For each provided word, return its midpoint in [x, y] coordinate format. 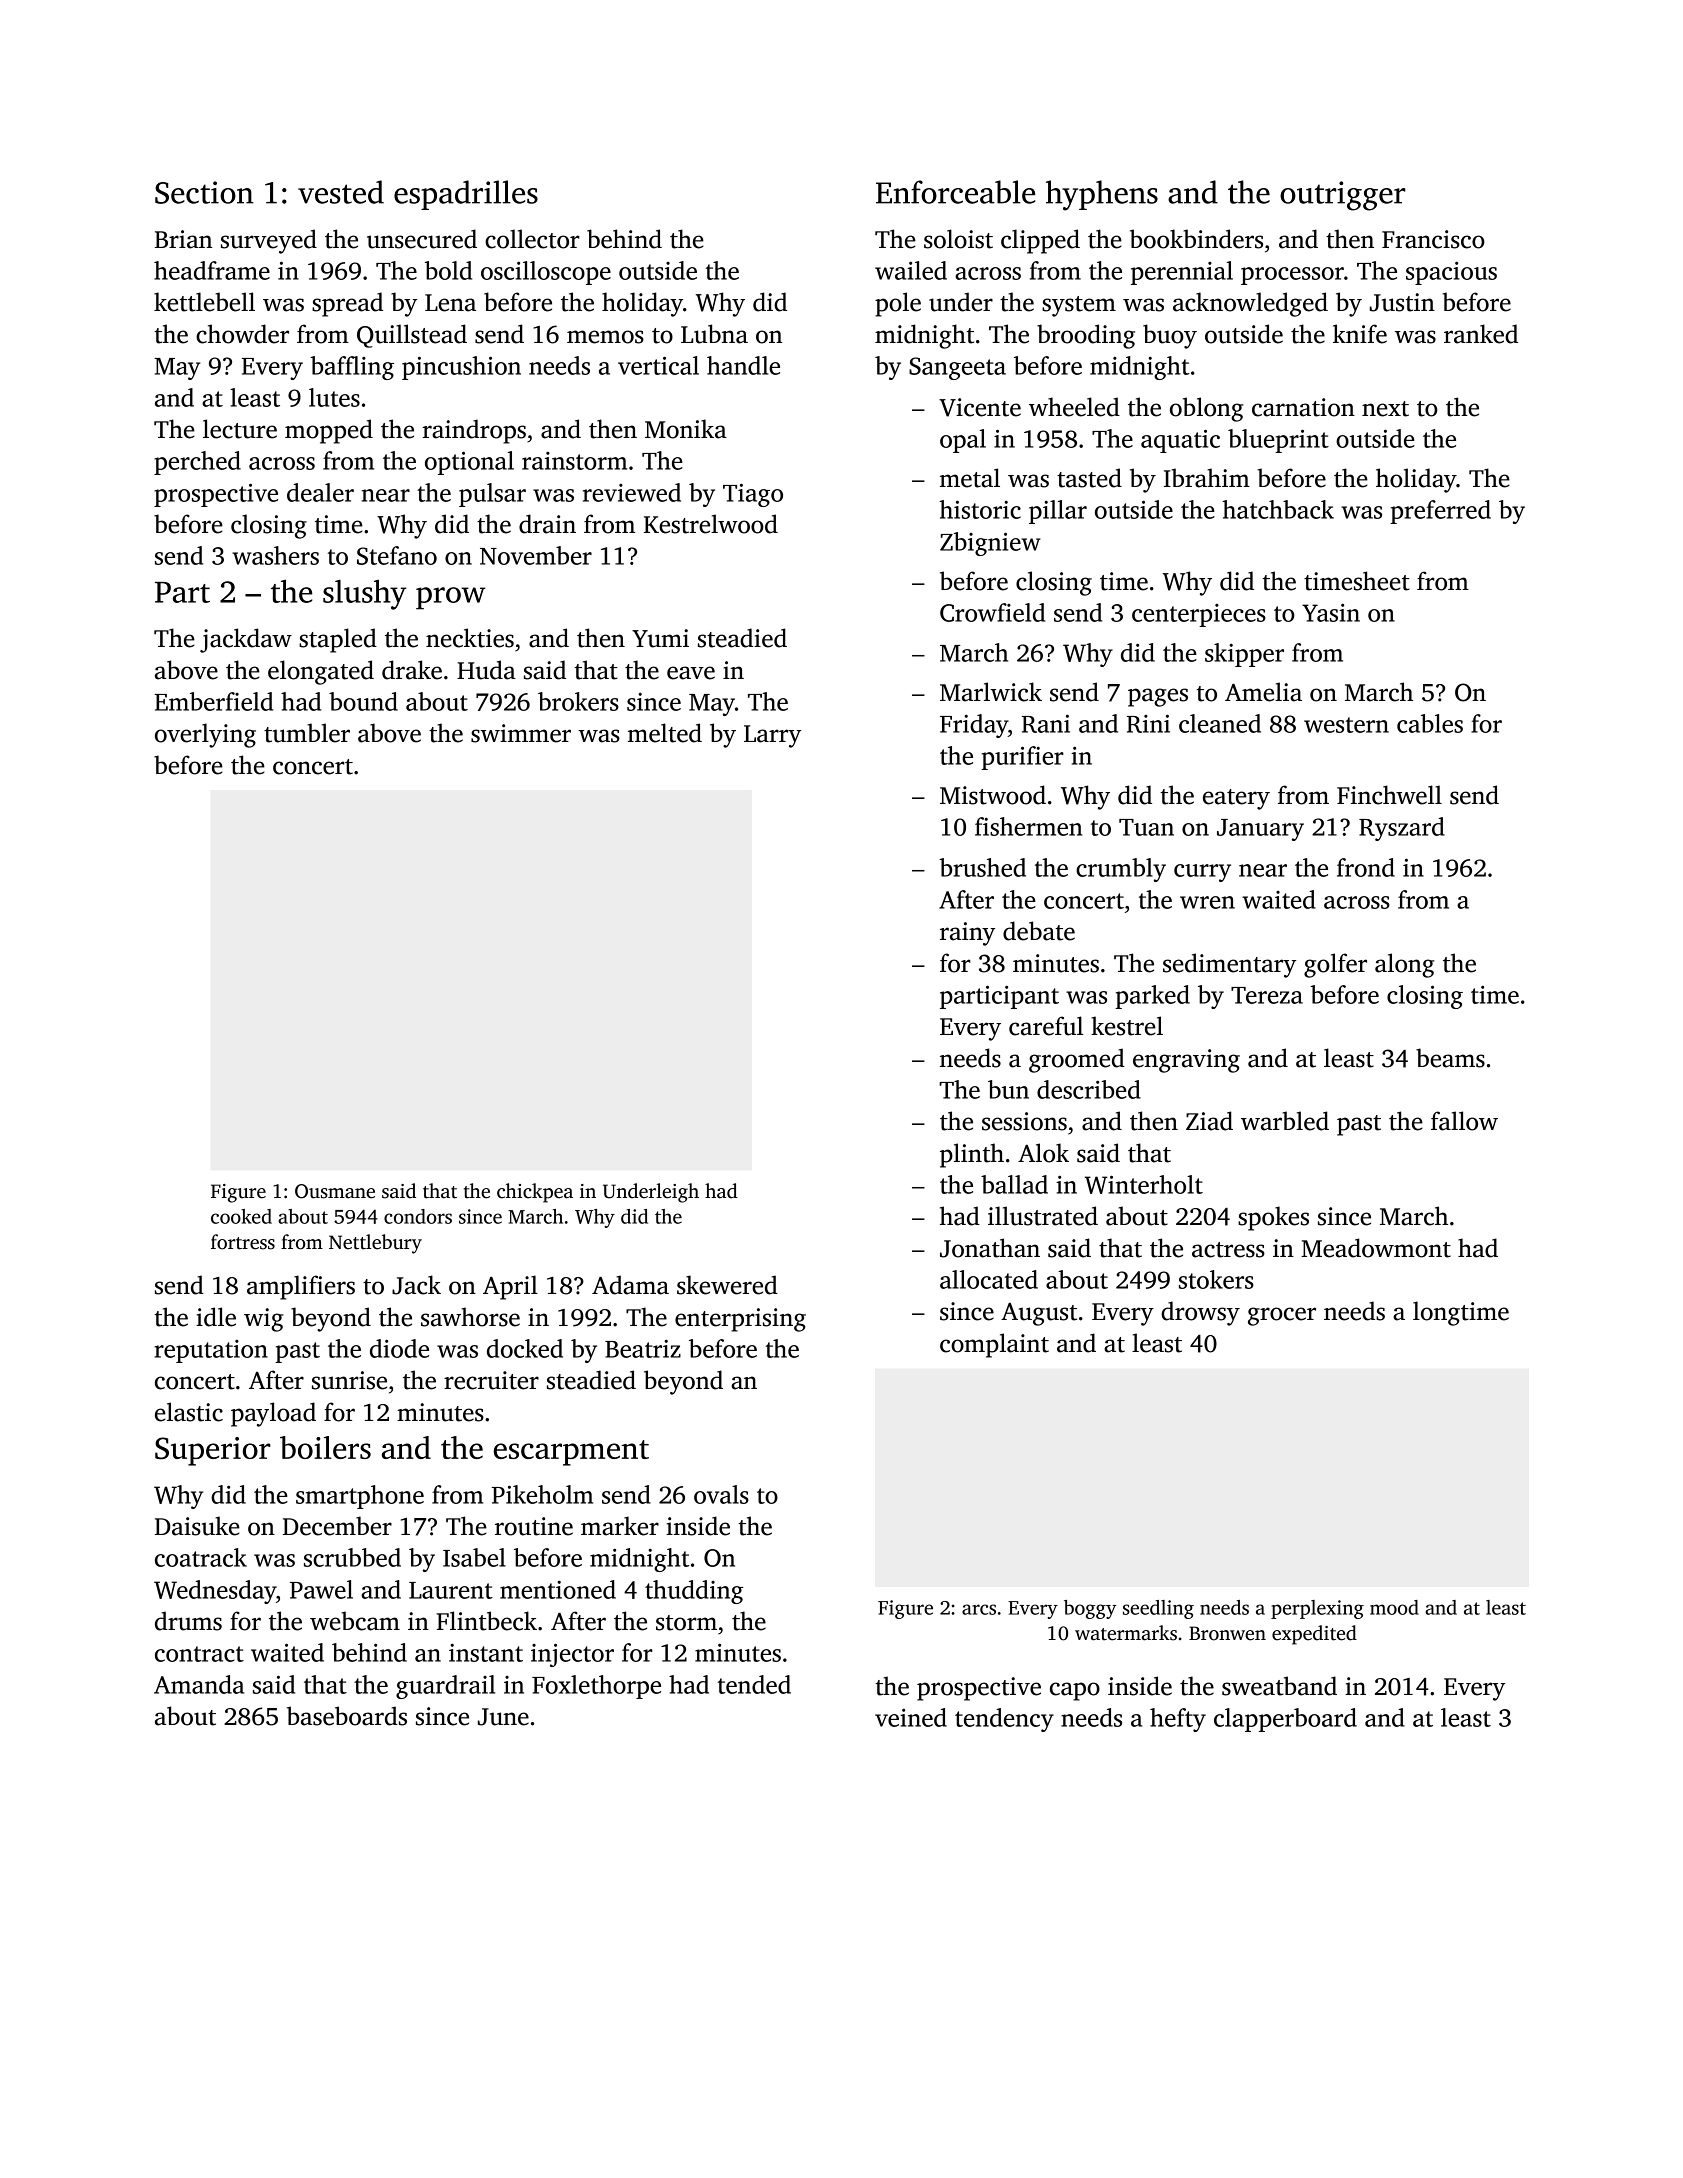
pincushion [461, 368]
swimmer [521, 733]
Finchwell [1389, 795]
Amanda [199, 1684]
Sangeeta [957, 368]
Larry [772, 736]
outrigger [1343, 196]
